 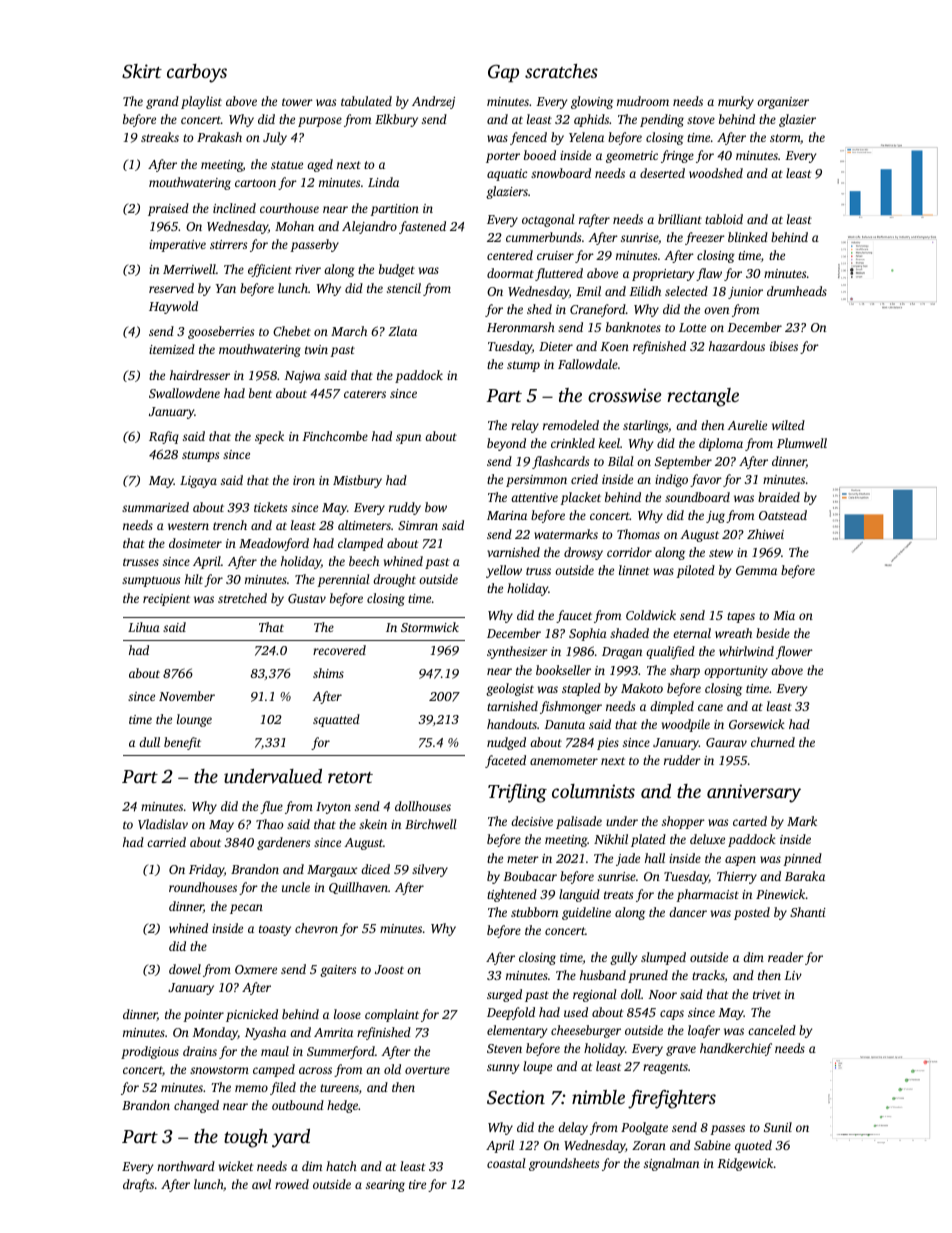 What do you see at coordinates (543, 237) in the screenshot?
I see `cummerbunds` at bounding box center [543, 237].
